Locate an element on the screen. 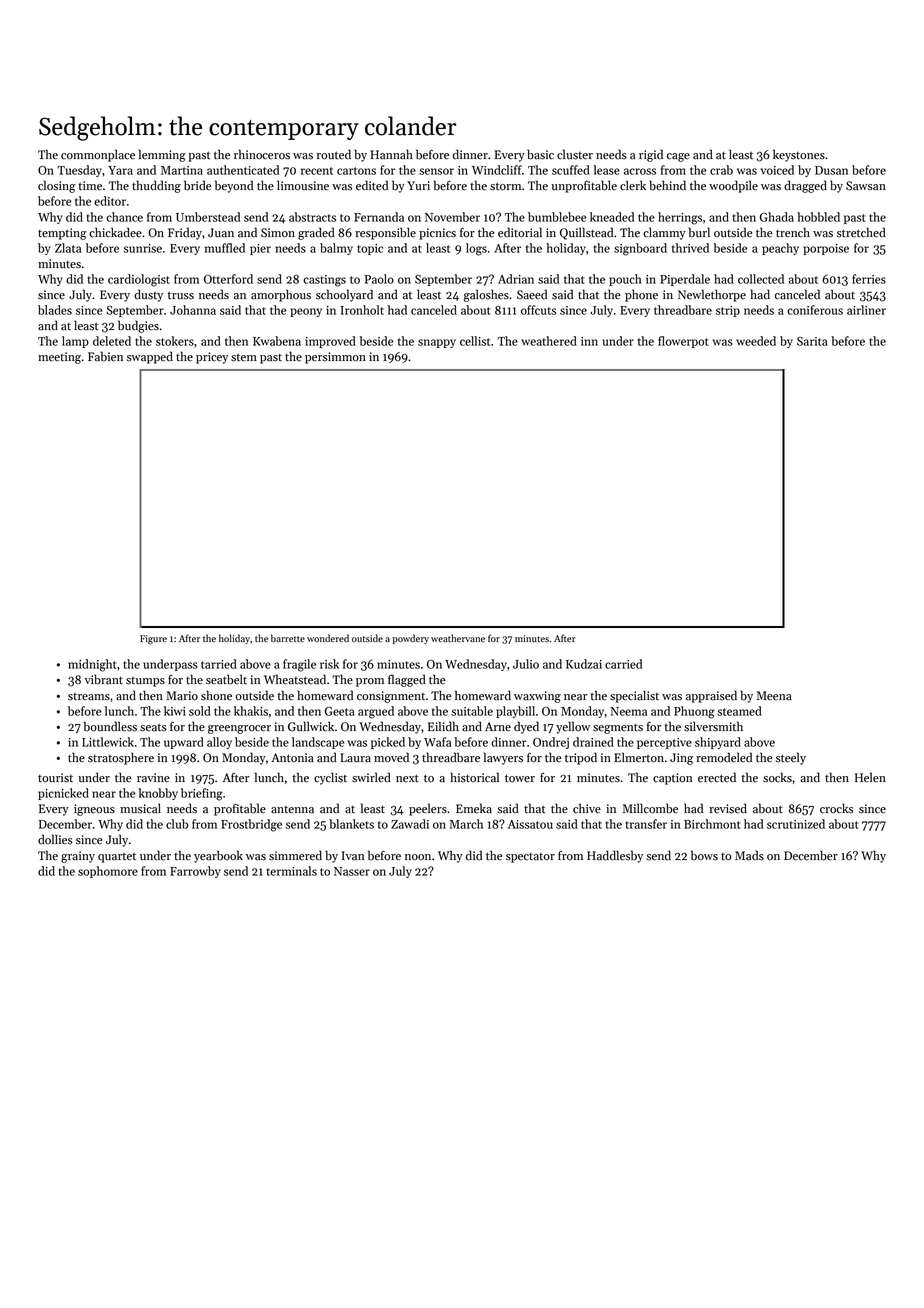 Image resolution: width=924 pixels, height=1308 pixels. tarried is located at coordinates (219, 664).
